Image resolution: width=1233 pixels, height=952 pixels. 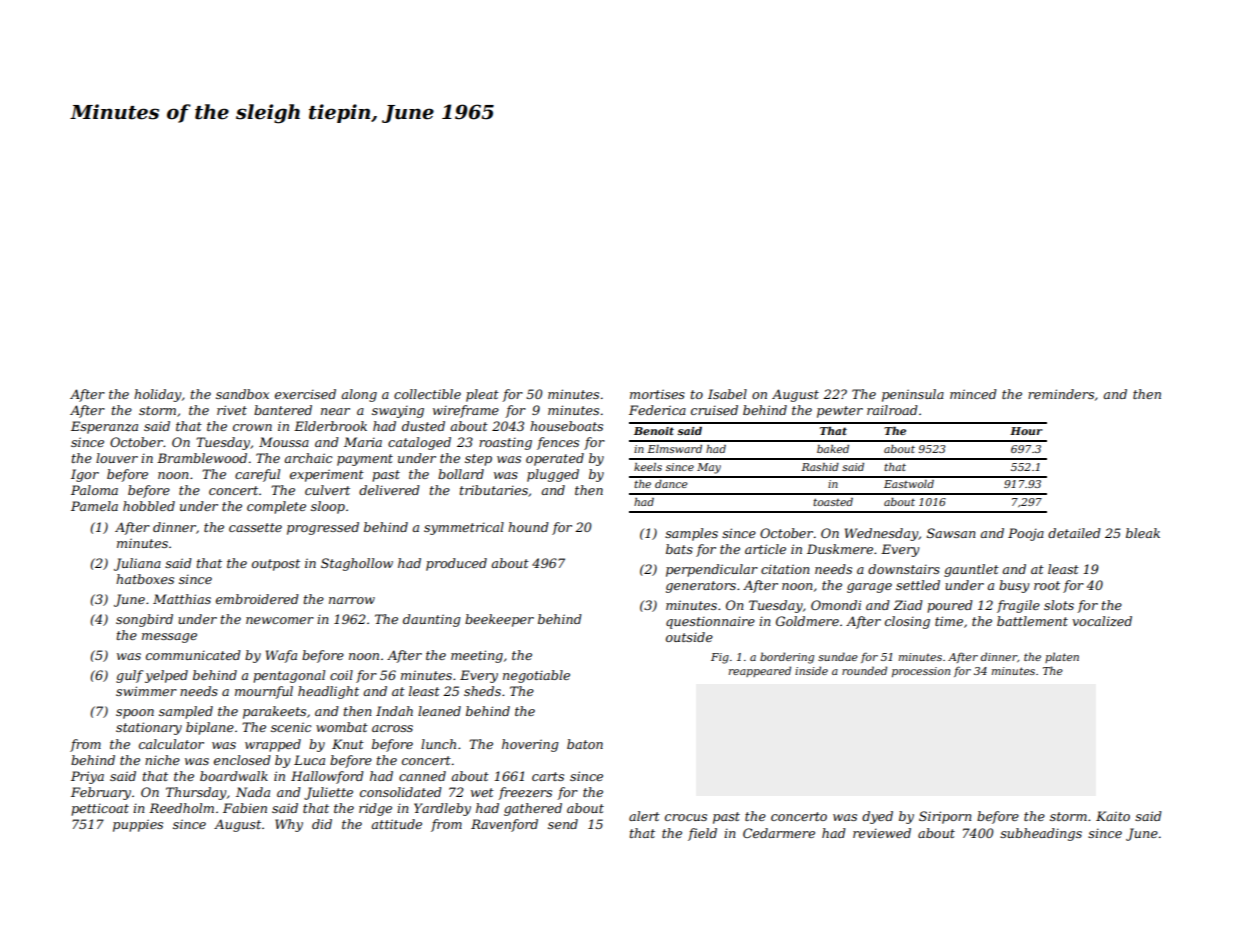 What do you see at coordinates (702, 834) in the screenshot?
I see `field` at bounding box center [702, 834].
